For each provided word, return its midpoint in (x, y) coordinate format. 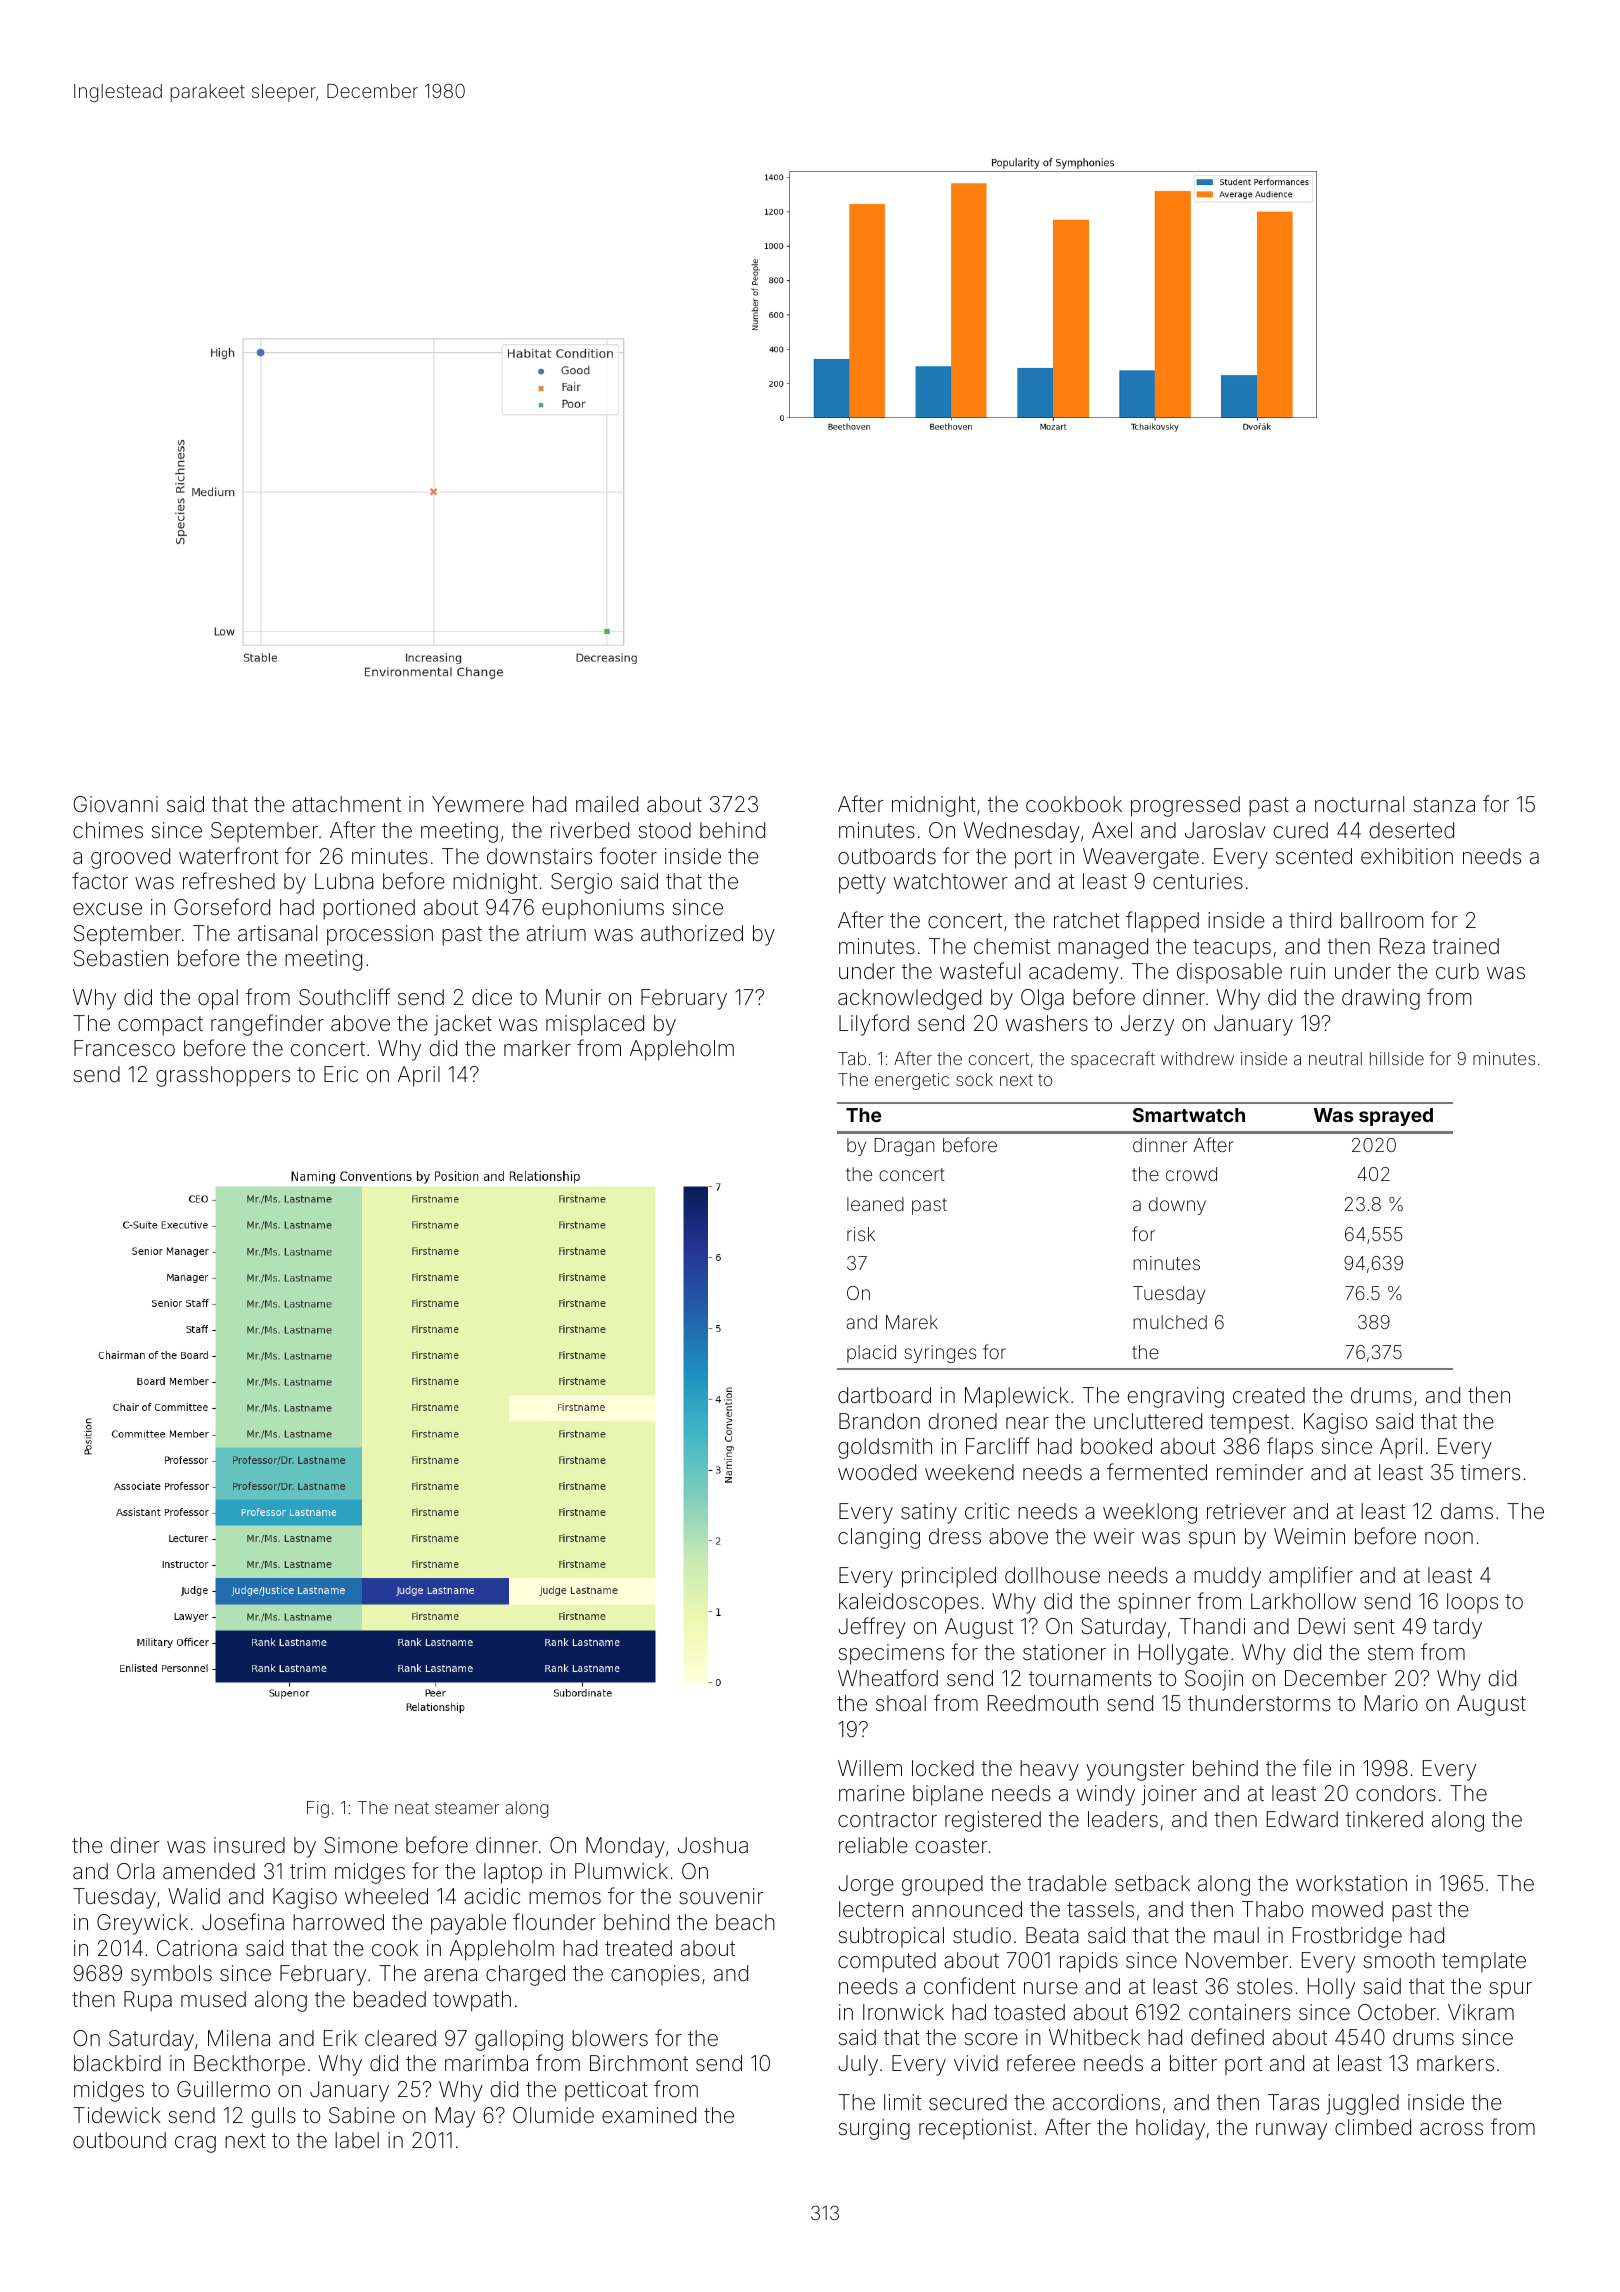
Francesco (124, 1048)
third (1310, 920)
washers (1047, 1023)
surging (874, 2129)
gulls (274, 2117)
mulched (1170, 1322)
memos (565, 1898)
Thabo (1272, 1909)
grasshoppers (223, 1076)
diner (135, 1845)
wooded (877, 1472)
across (1451, 2129)
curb (1457, 971)
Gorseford (222, 907)
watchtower (951, 881)
